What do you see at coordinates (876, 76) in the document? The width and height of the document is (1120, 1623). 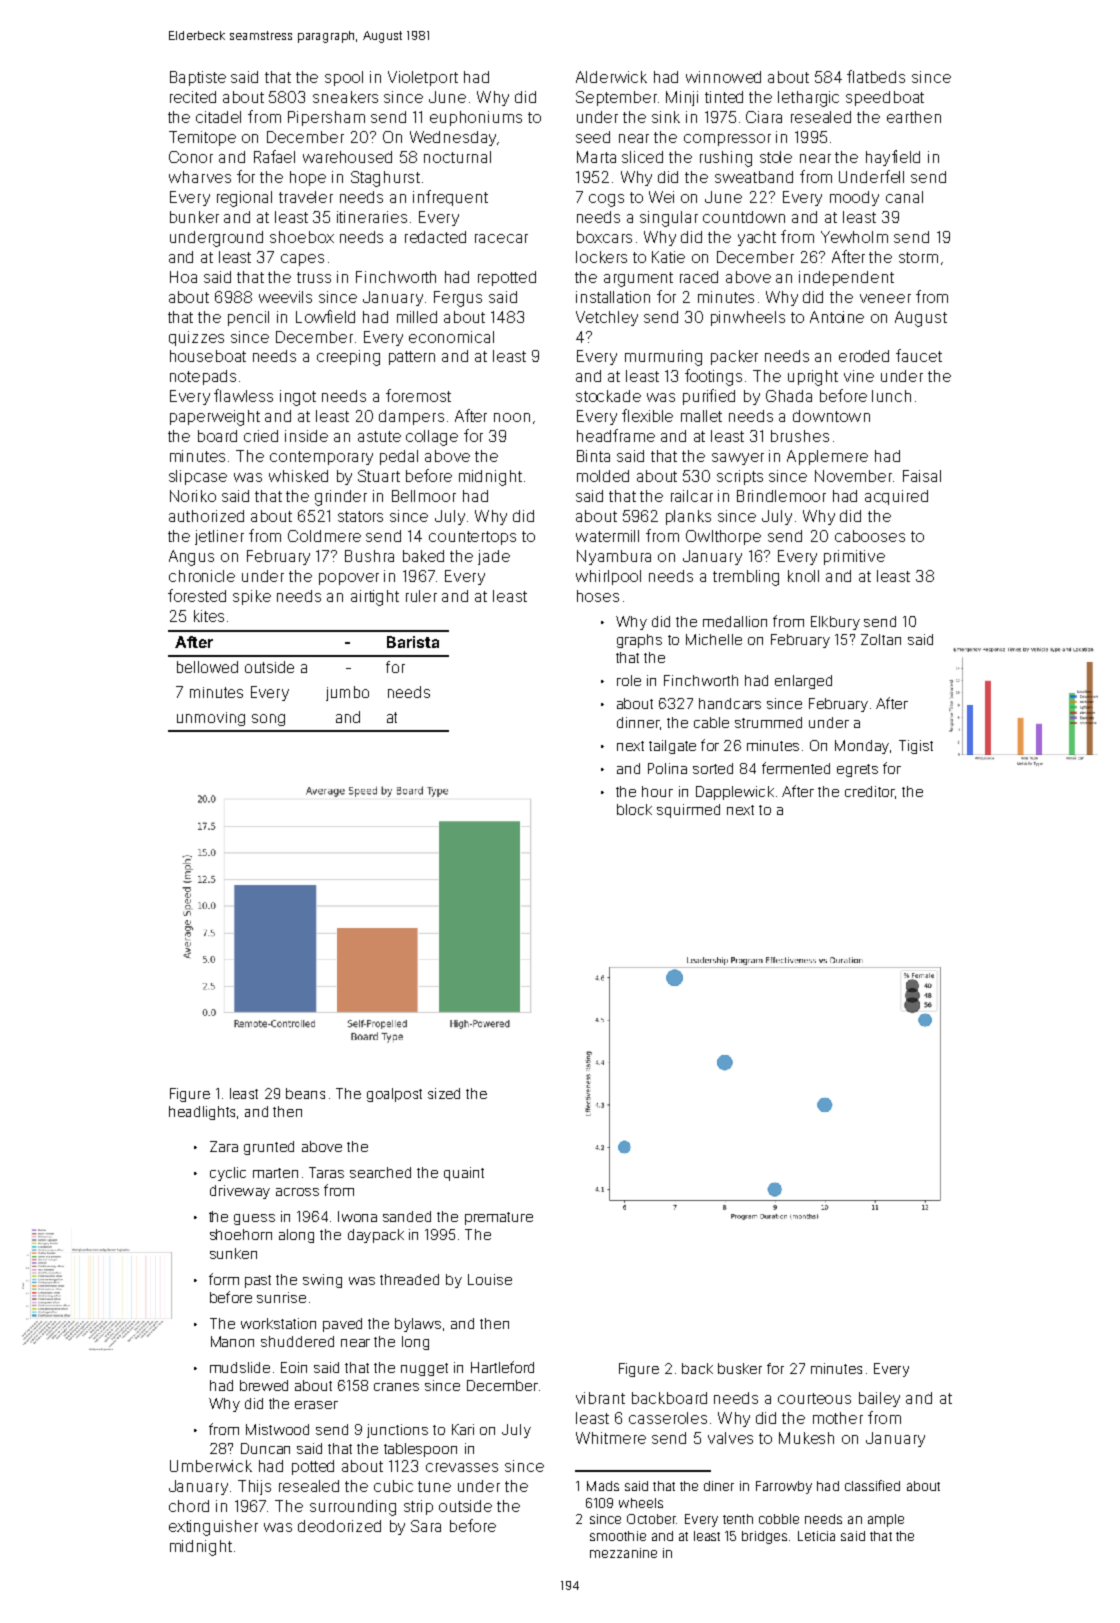 I see `flatbeds` at bounding box center [876, 76].
